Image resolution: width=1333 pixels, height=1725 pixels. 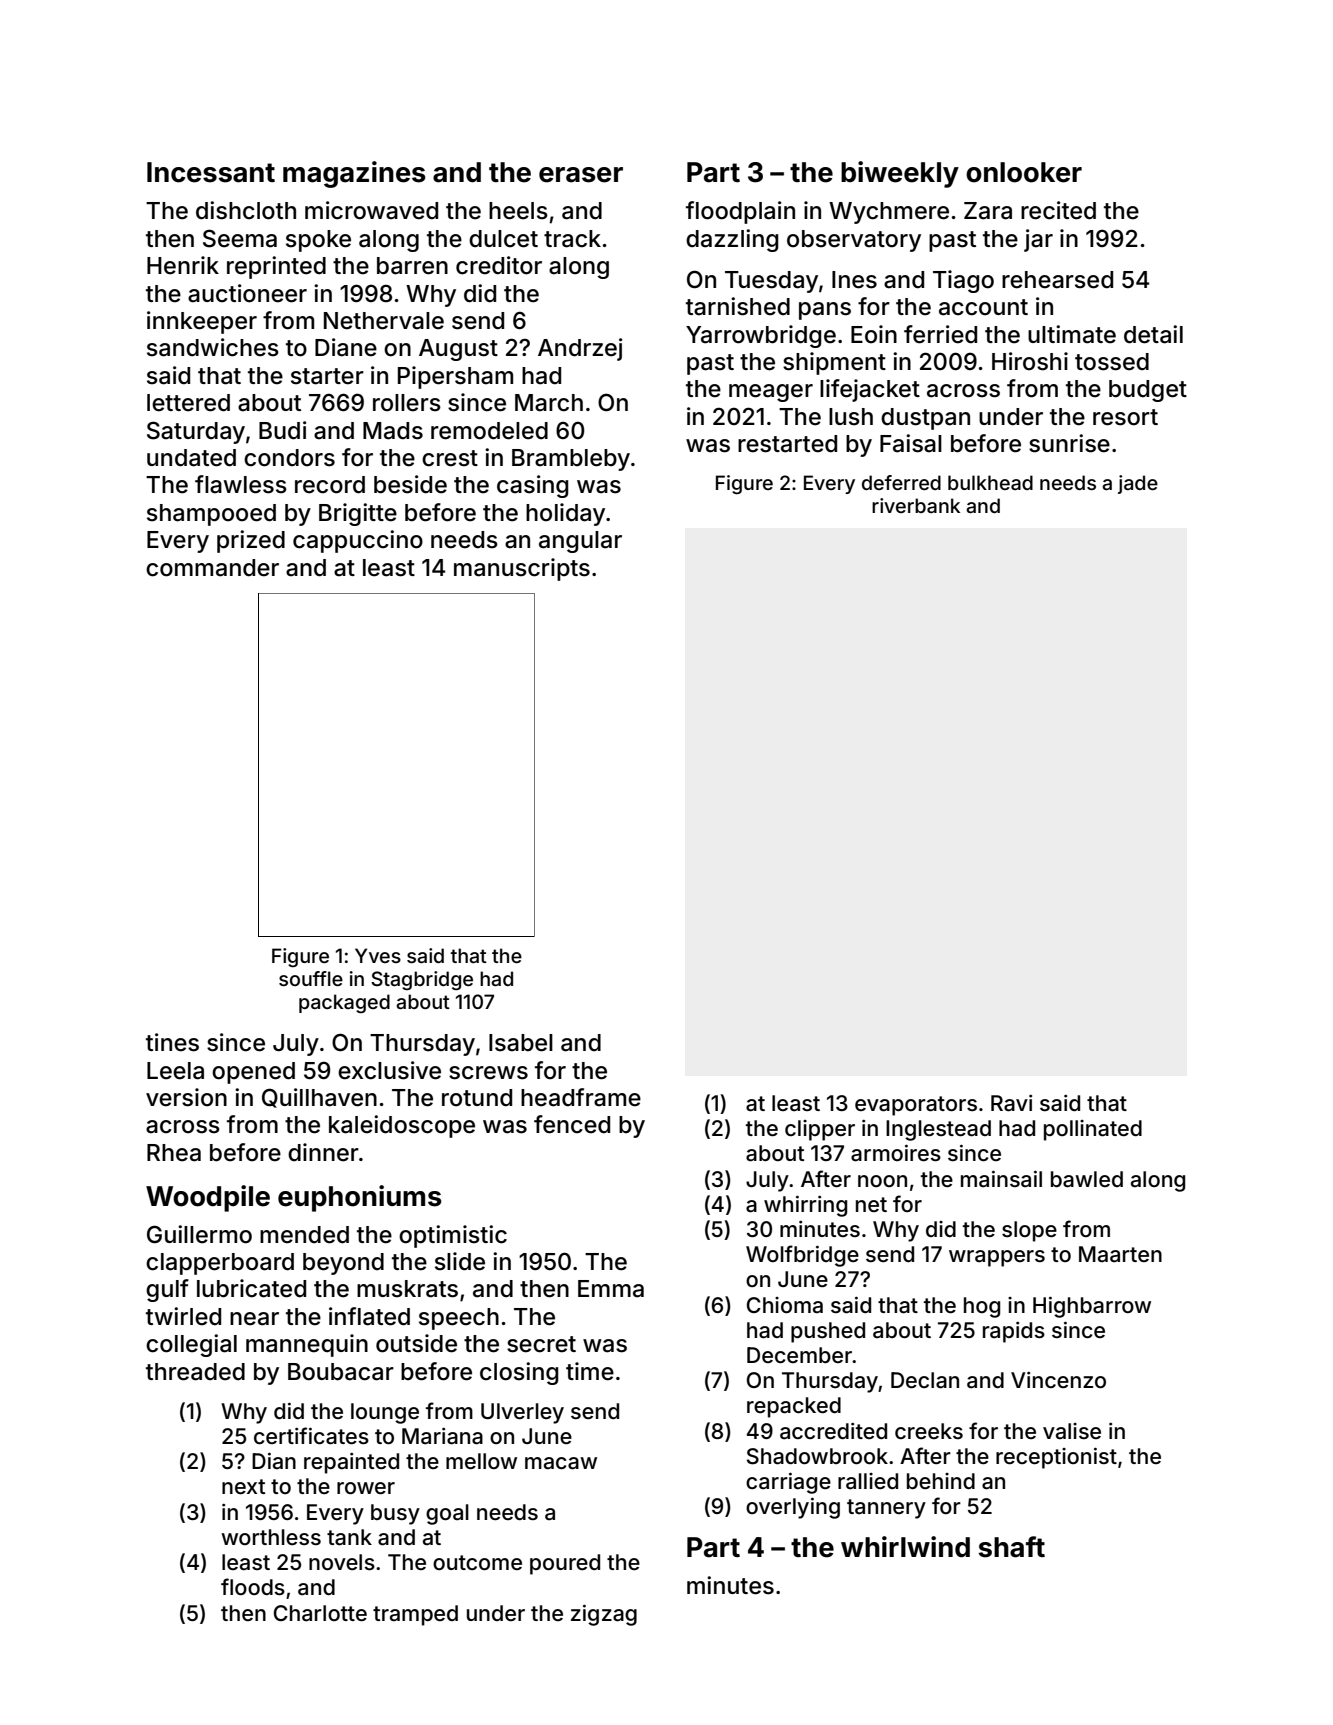 What do you see at coordinates (851, 417) in the document?
I see `lush` at bounding box center [851, 417].
